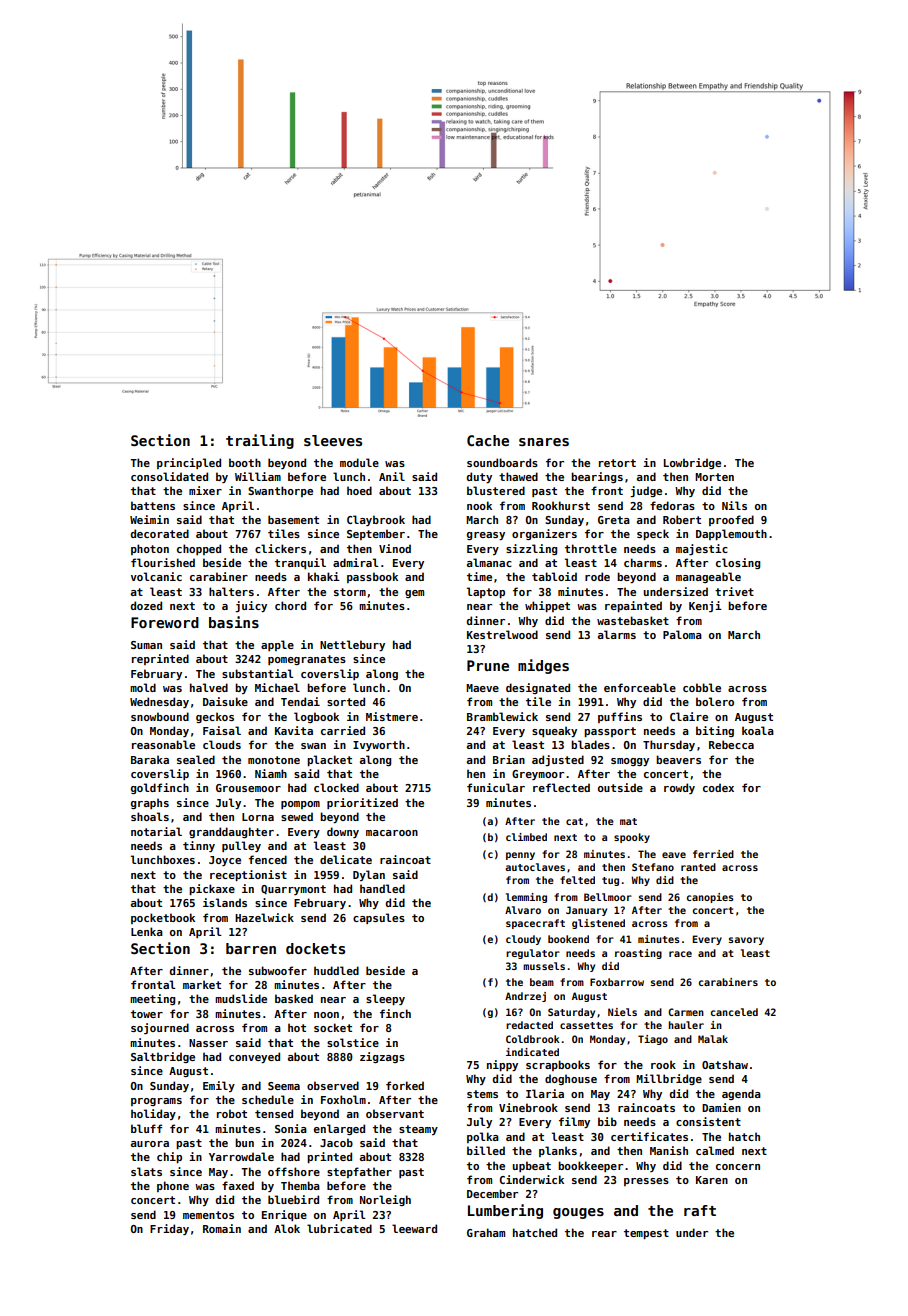  Describe the element at coordinates (713, 854) in the image. I see `ferried` at that location.
